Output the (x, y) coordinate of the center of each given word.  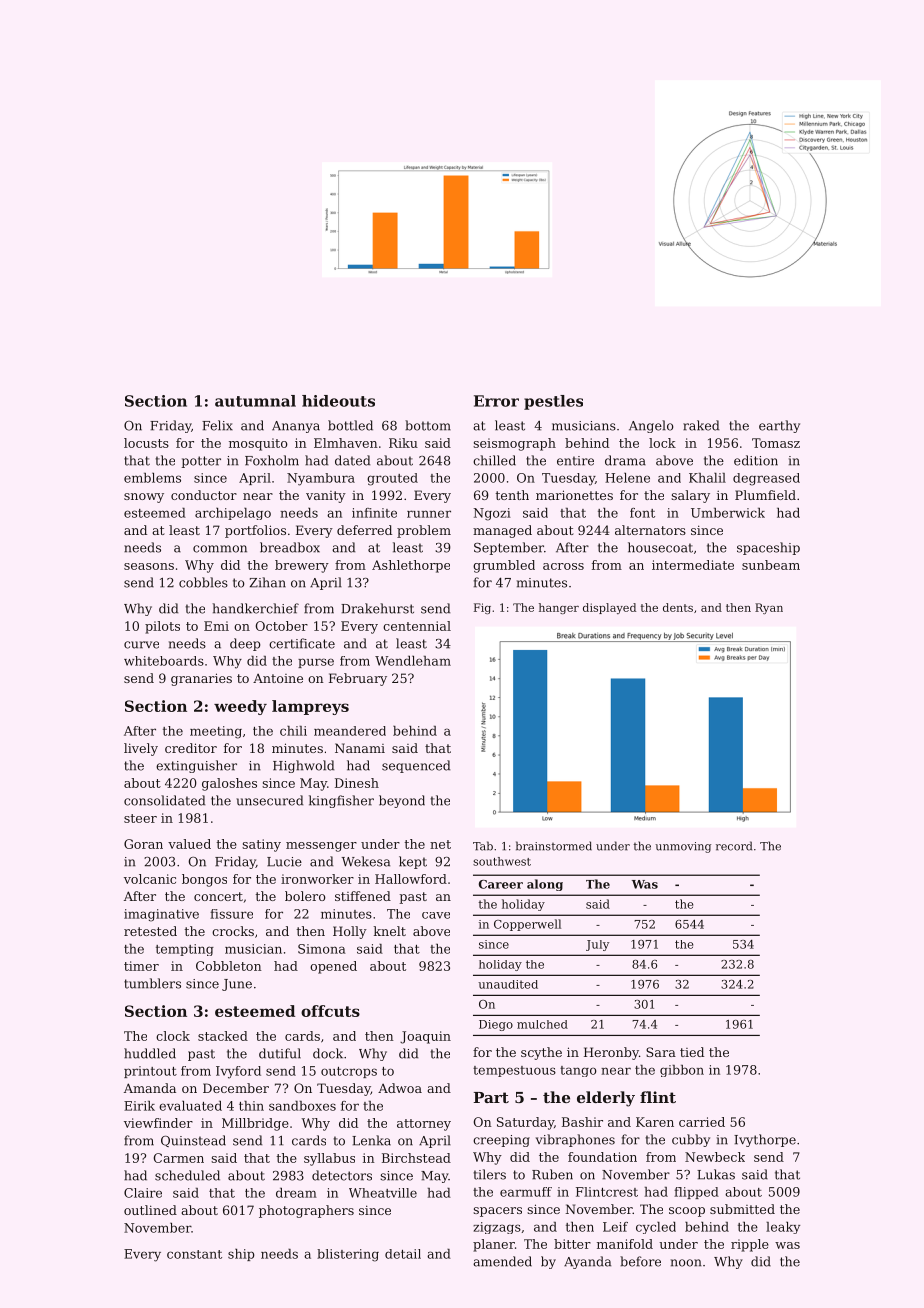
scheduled (187, 1175)
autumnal (255, 401)
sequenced (416, 766)
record (734, 846)
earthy (779, 426)
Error (496, 401)
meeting (216, 732)
